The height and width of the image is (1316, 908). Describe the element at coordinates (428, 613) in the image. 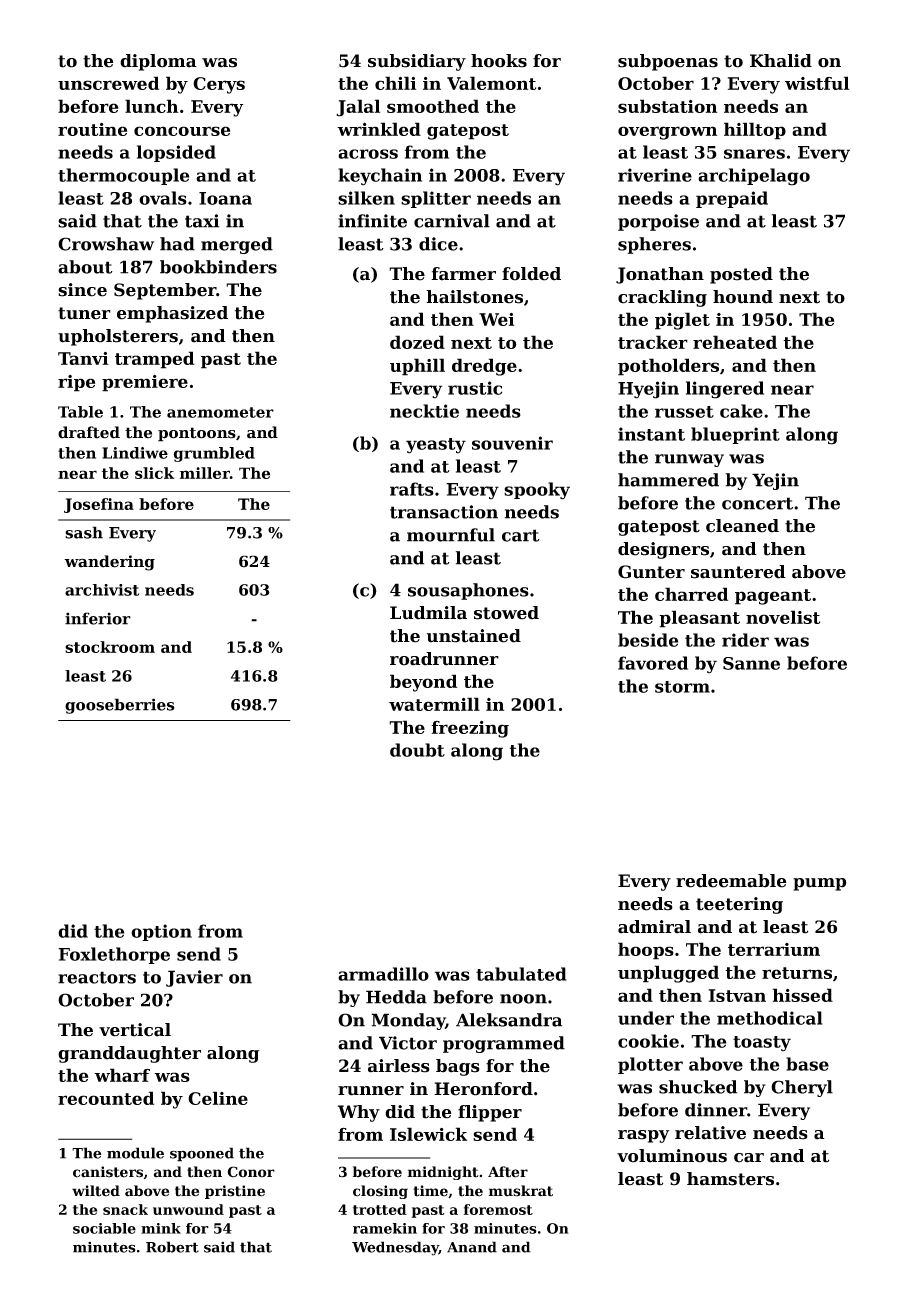

I see `Ludmila` at that location.
